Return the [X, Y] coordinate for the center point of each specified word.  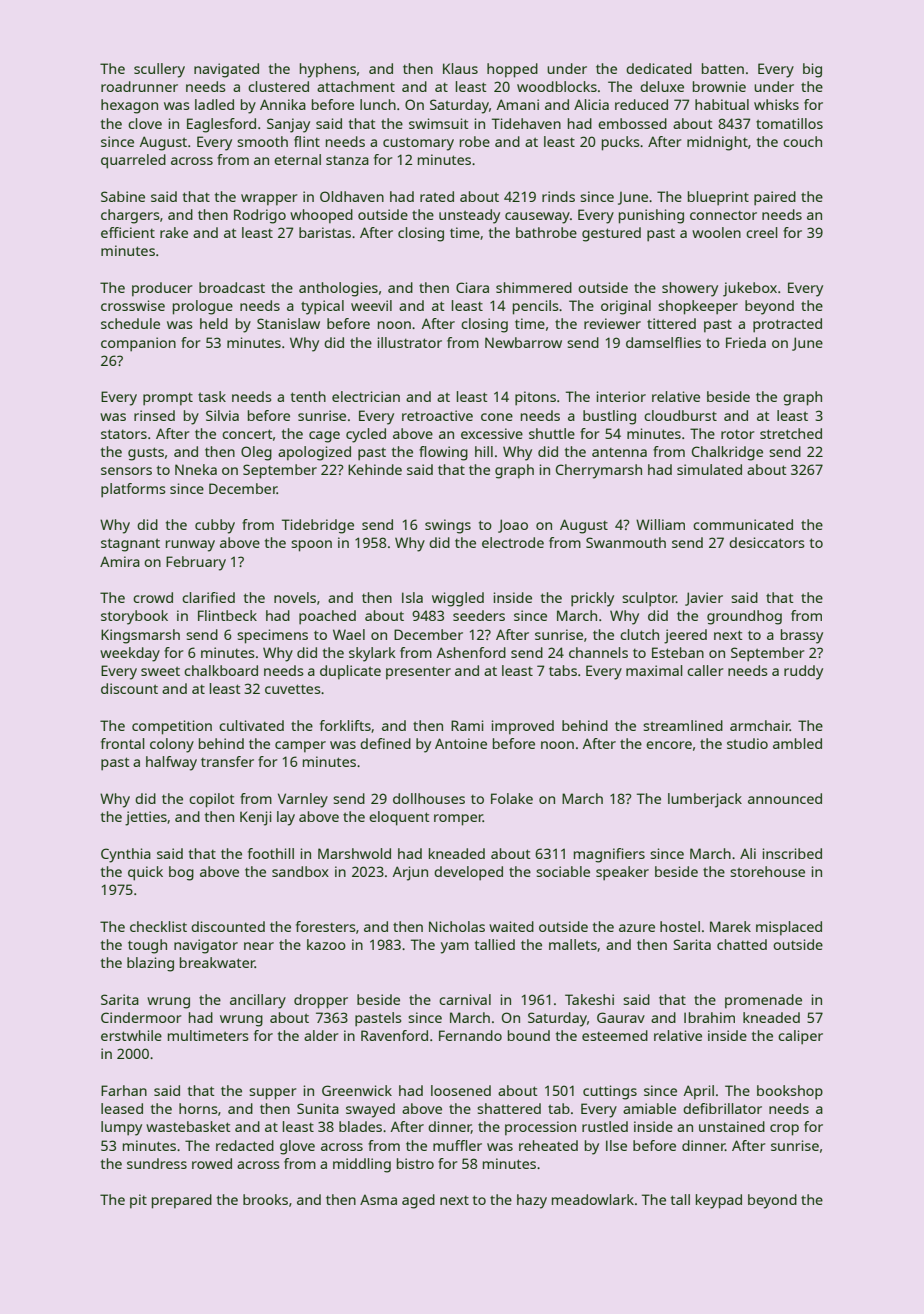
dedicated [659, 68]
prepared [182, 1201]
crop [784, 1130]
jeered [685, 636]
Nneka [196, 469]
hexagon [129, 106]
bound [529, 1035]
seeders [479, 615]
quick [145, 873]
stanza [347, 160]
